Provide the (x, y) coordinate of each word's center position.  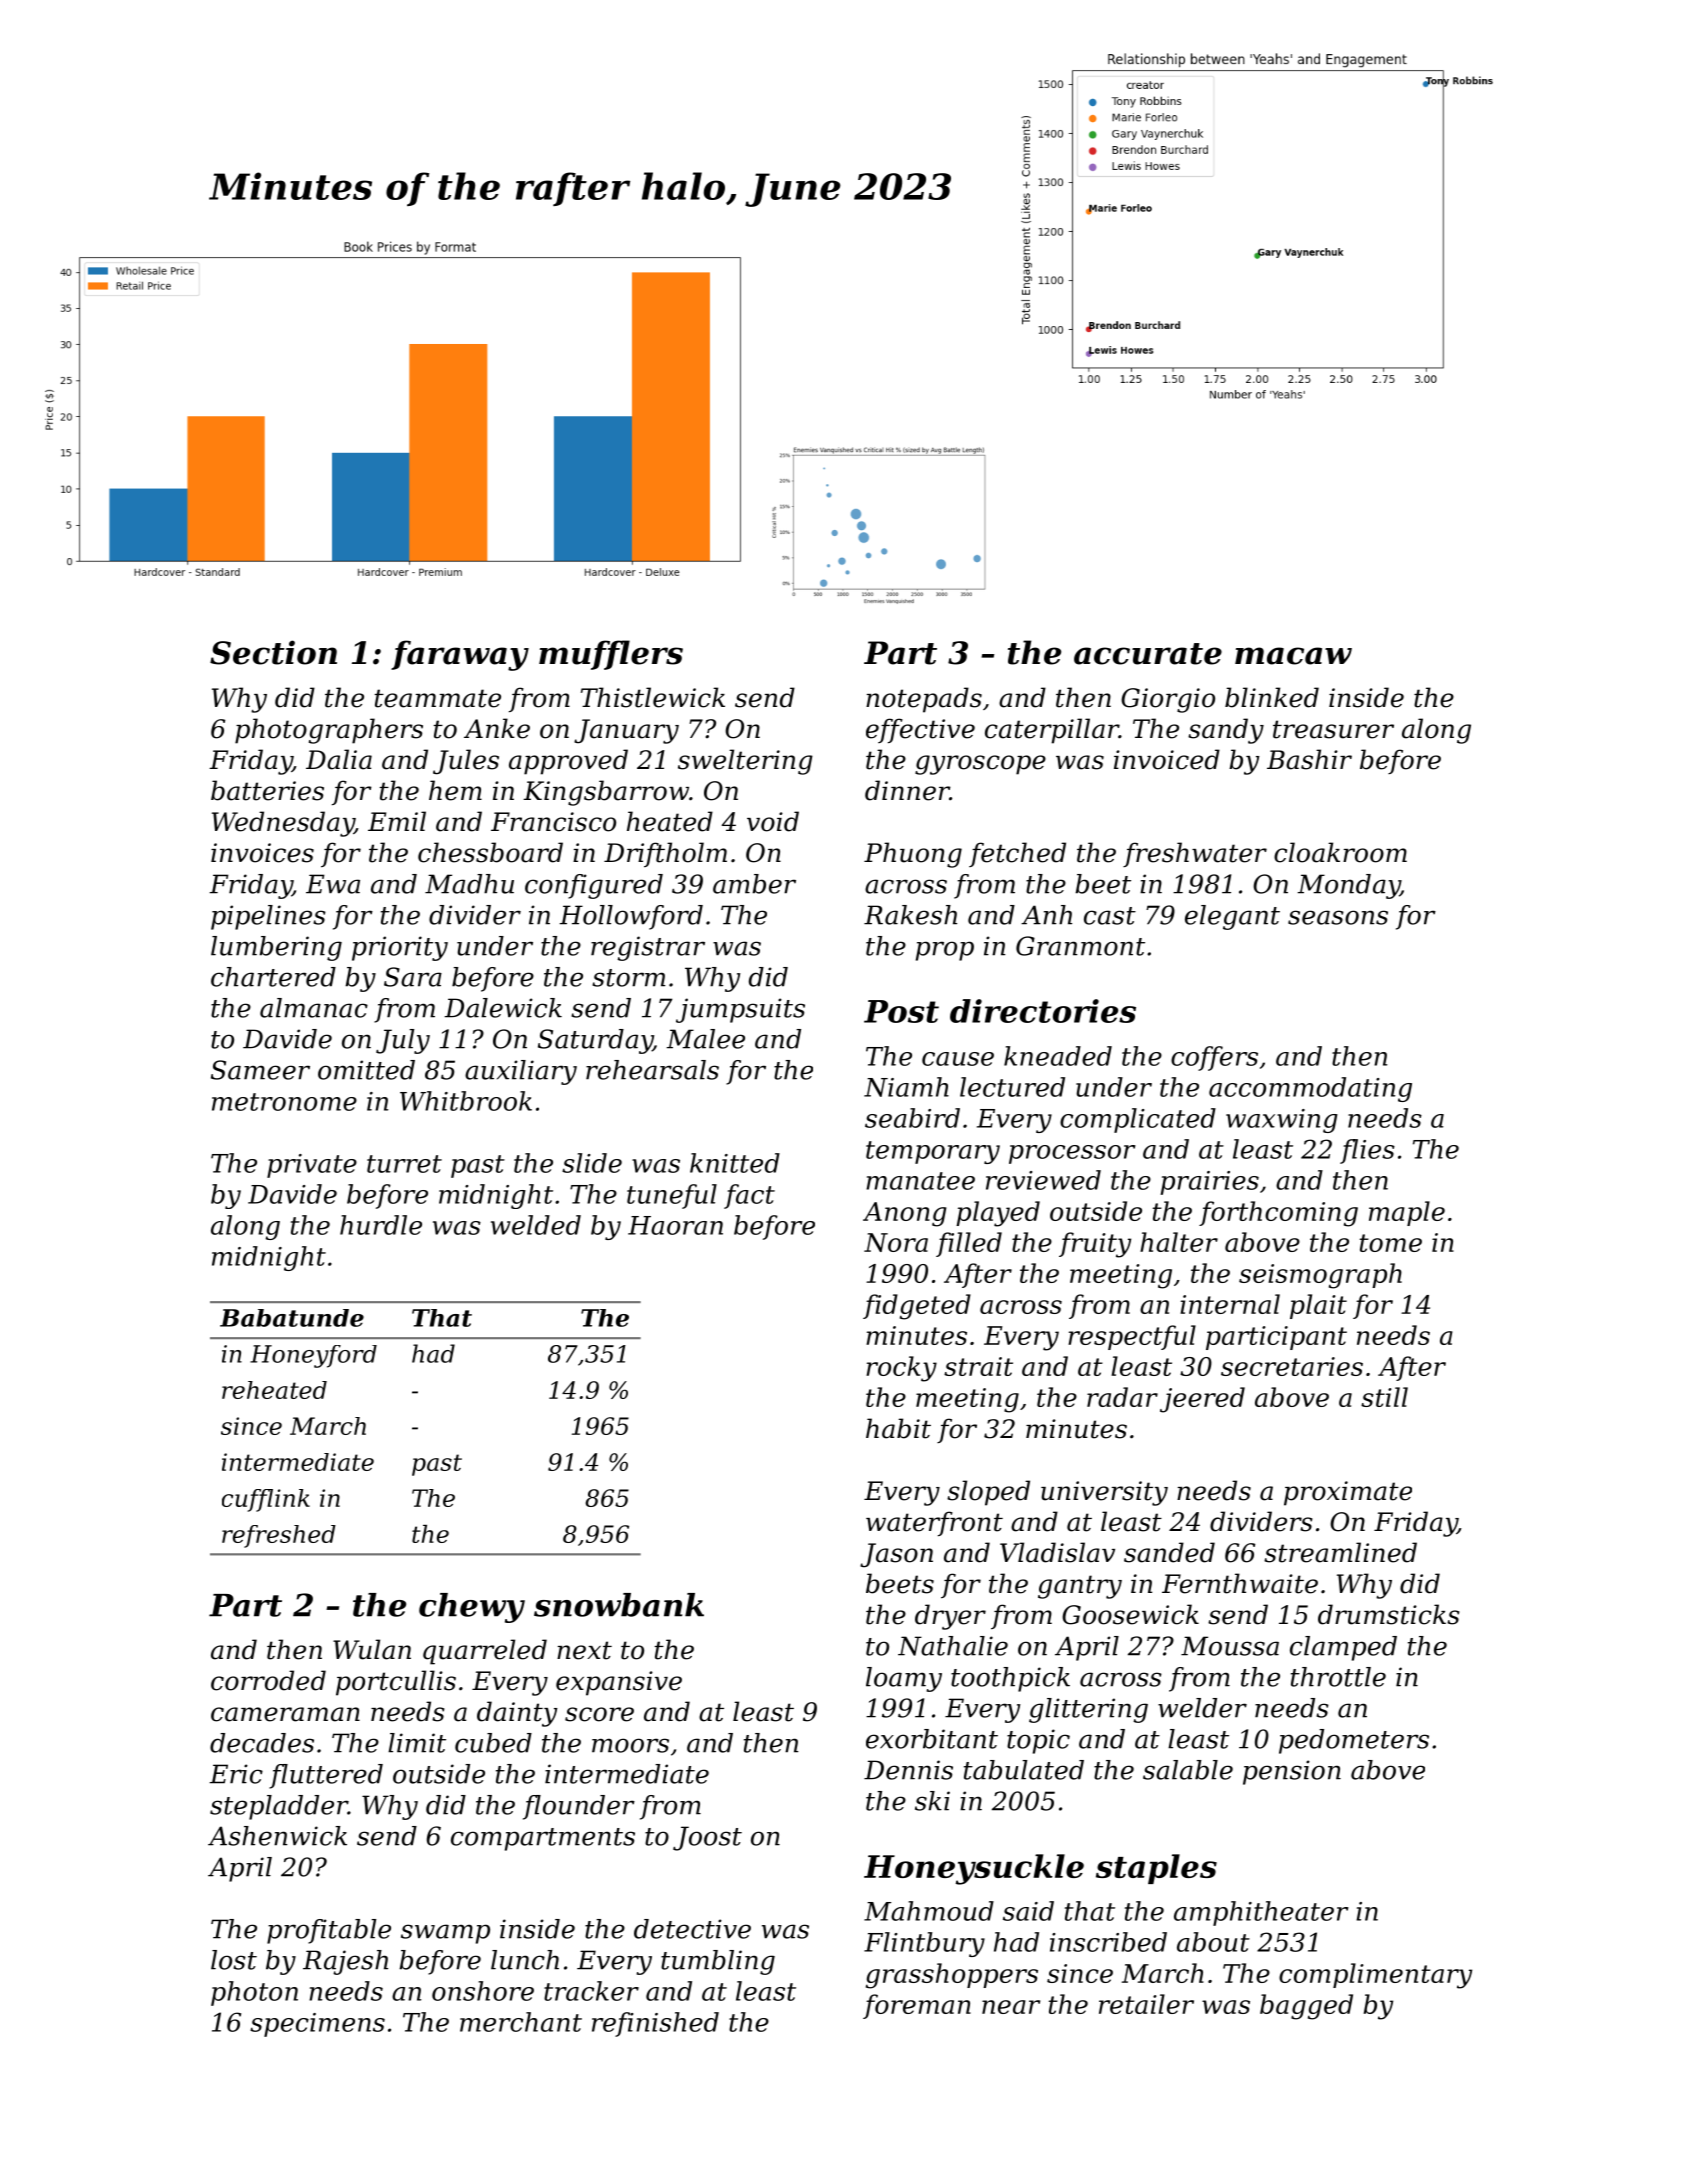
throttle (1338, 1677)
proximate (1348, 1493)
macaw (1293, 656)
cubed (493, 1743)
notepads (924, 700)
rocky (901, 1369)
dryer (950, 1617)
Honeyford (313, 1356)
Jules (466, 762)
